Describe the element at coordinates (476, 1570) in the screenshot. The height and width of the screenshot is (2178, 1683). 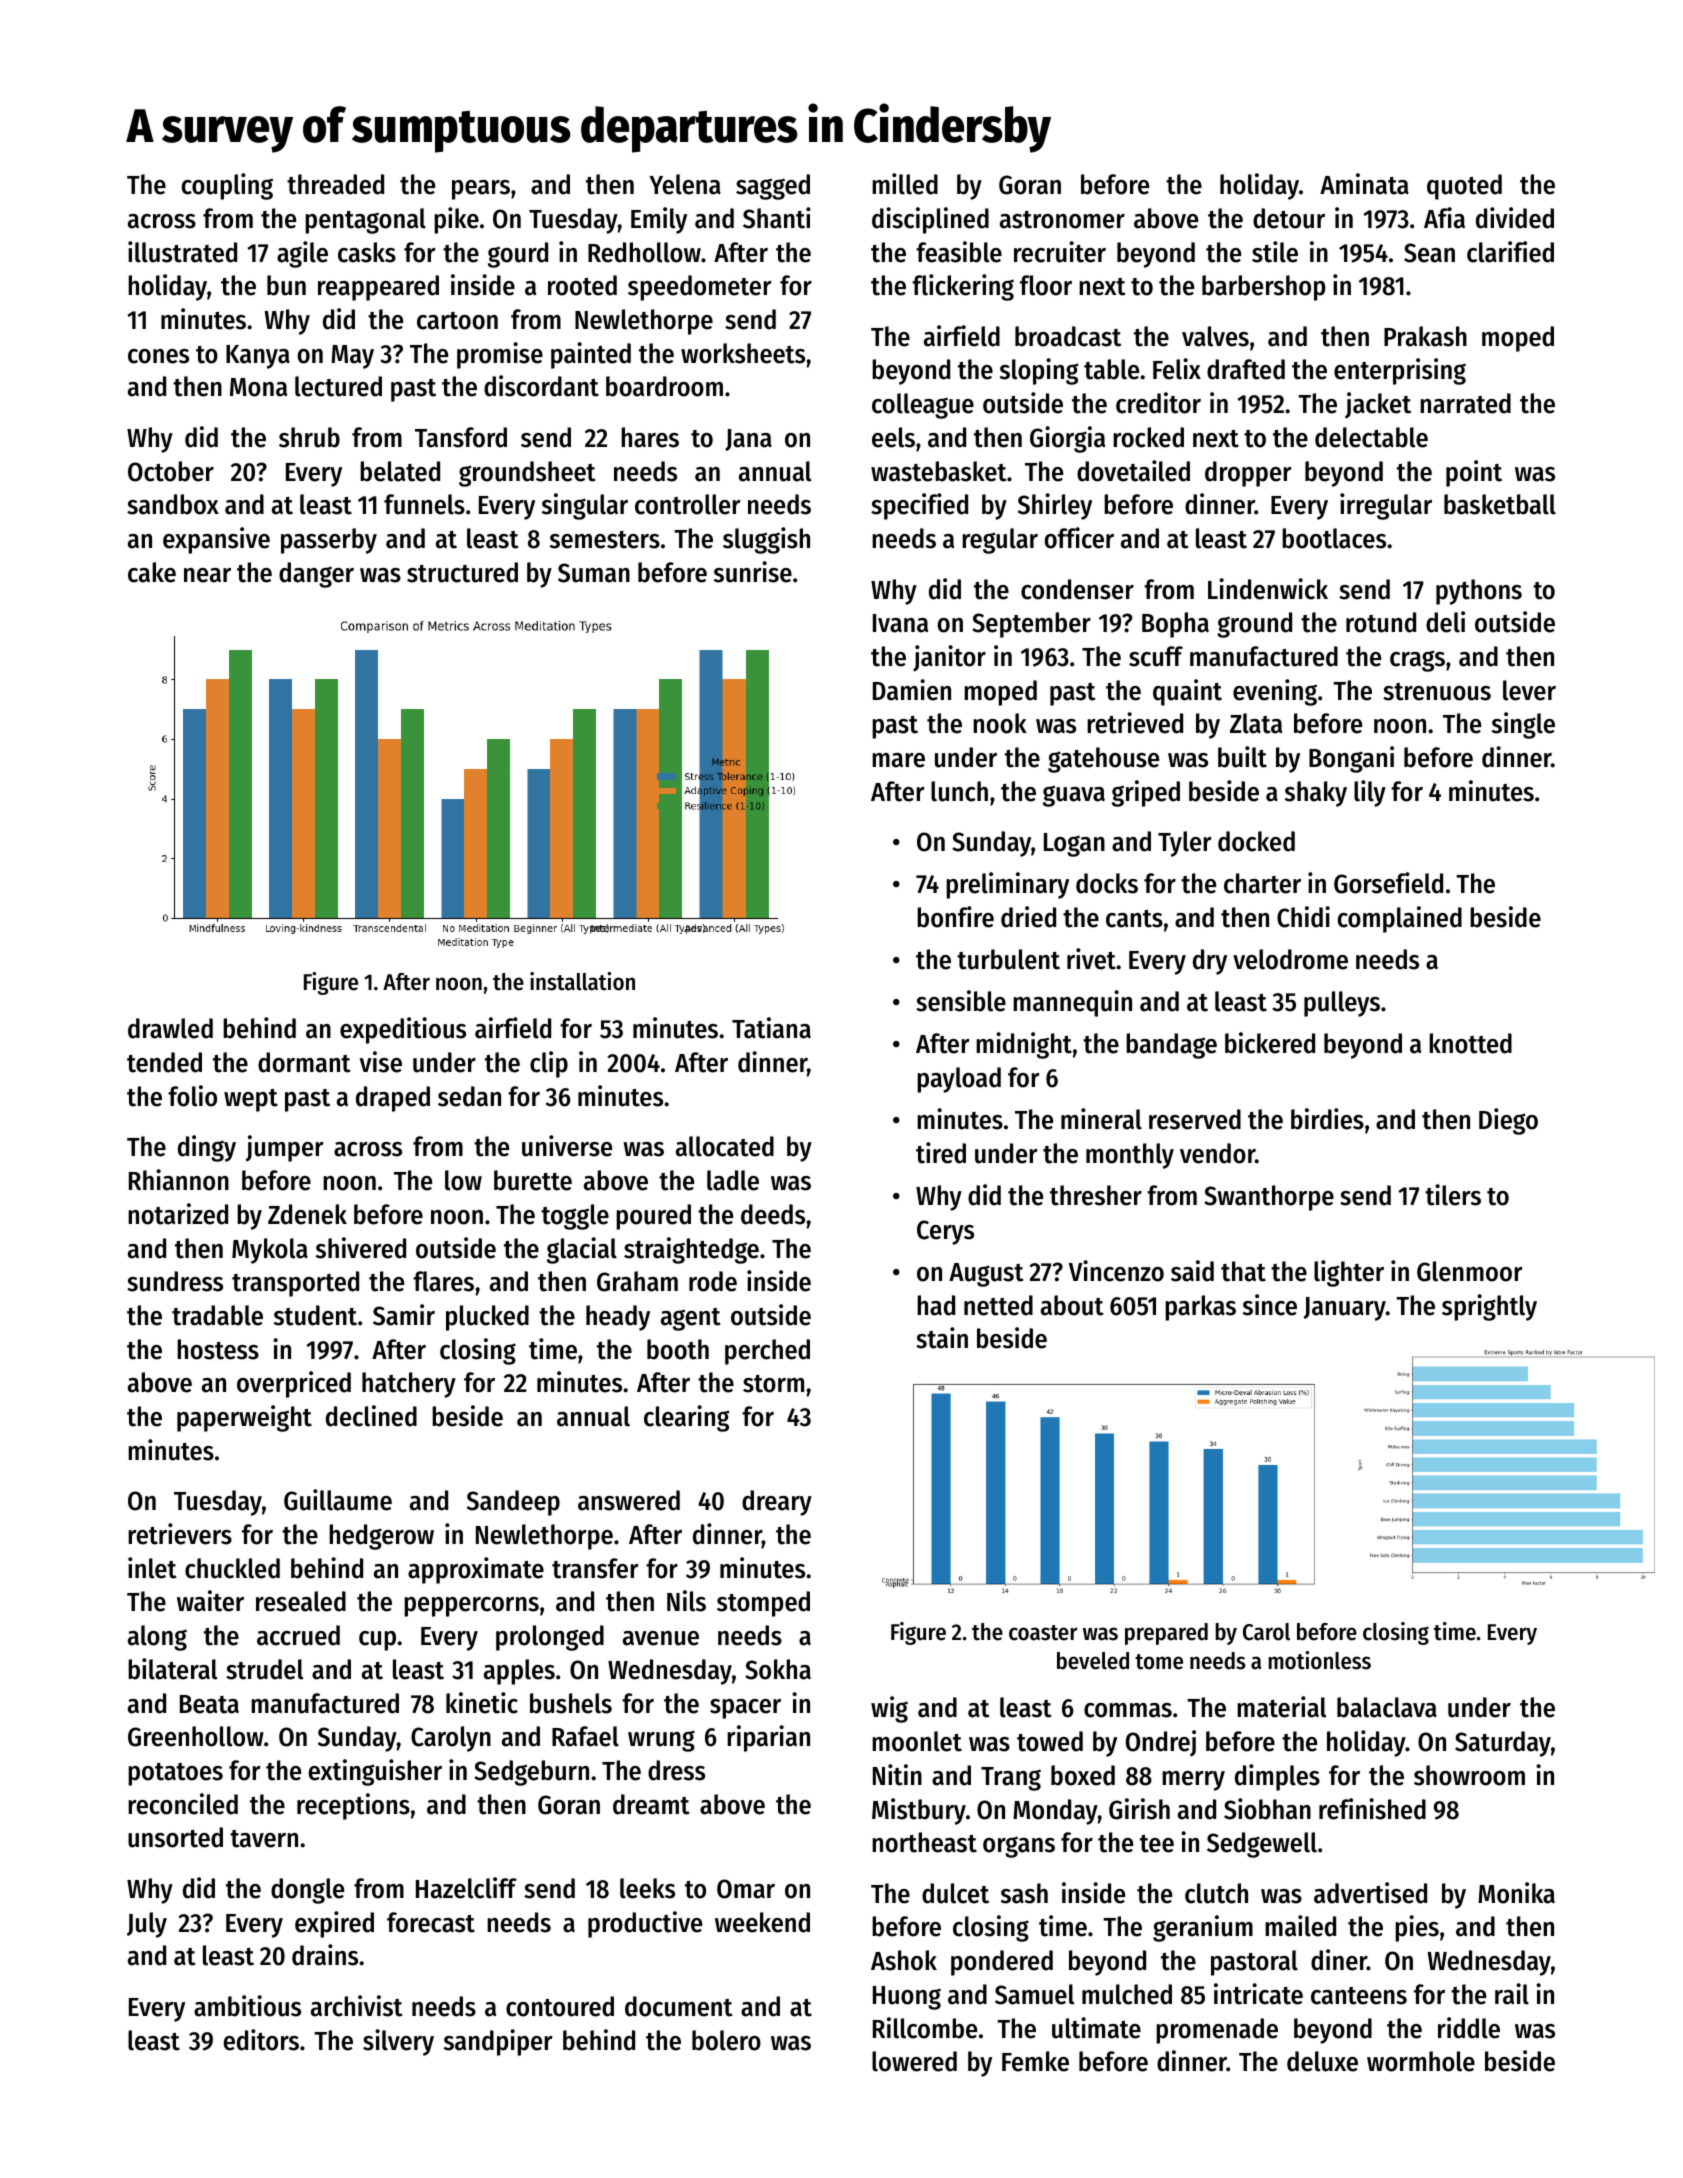
I see `approximate` at that location.
